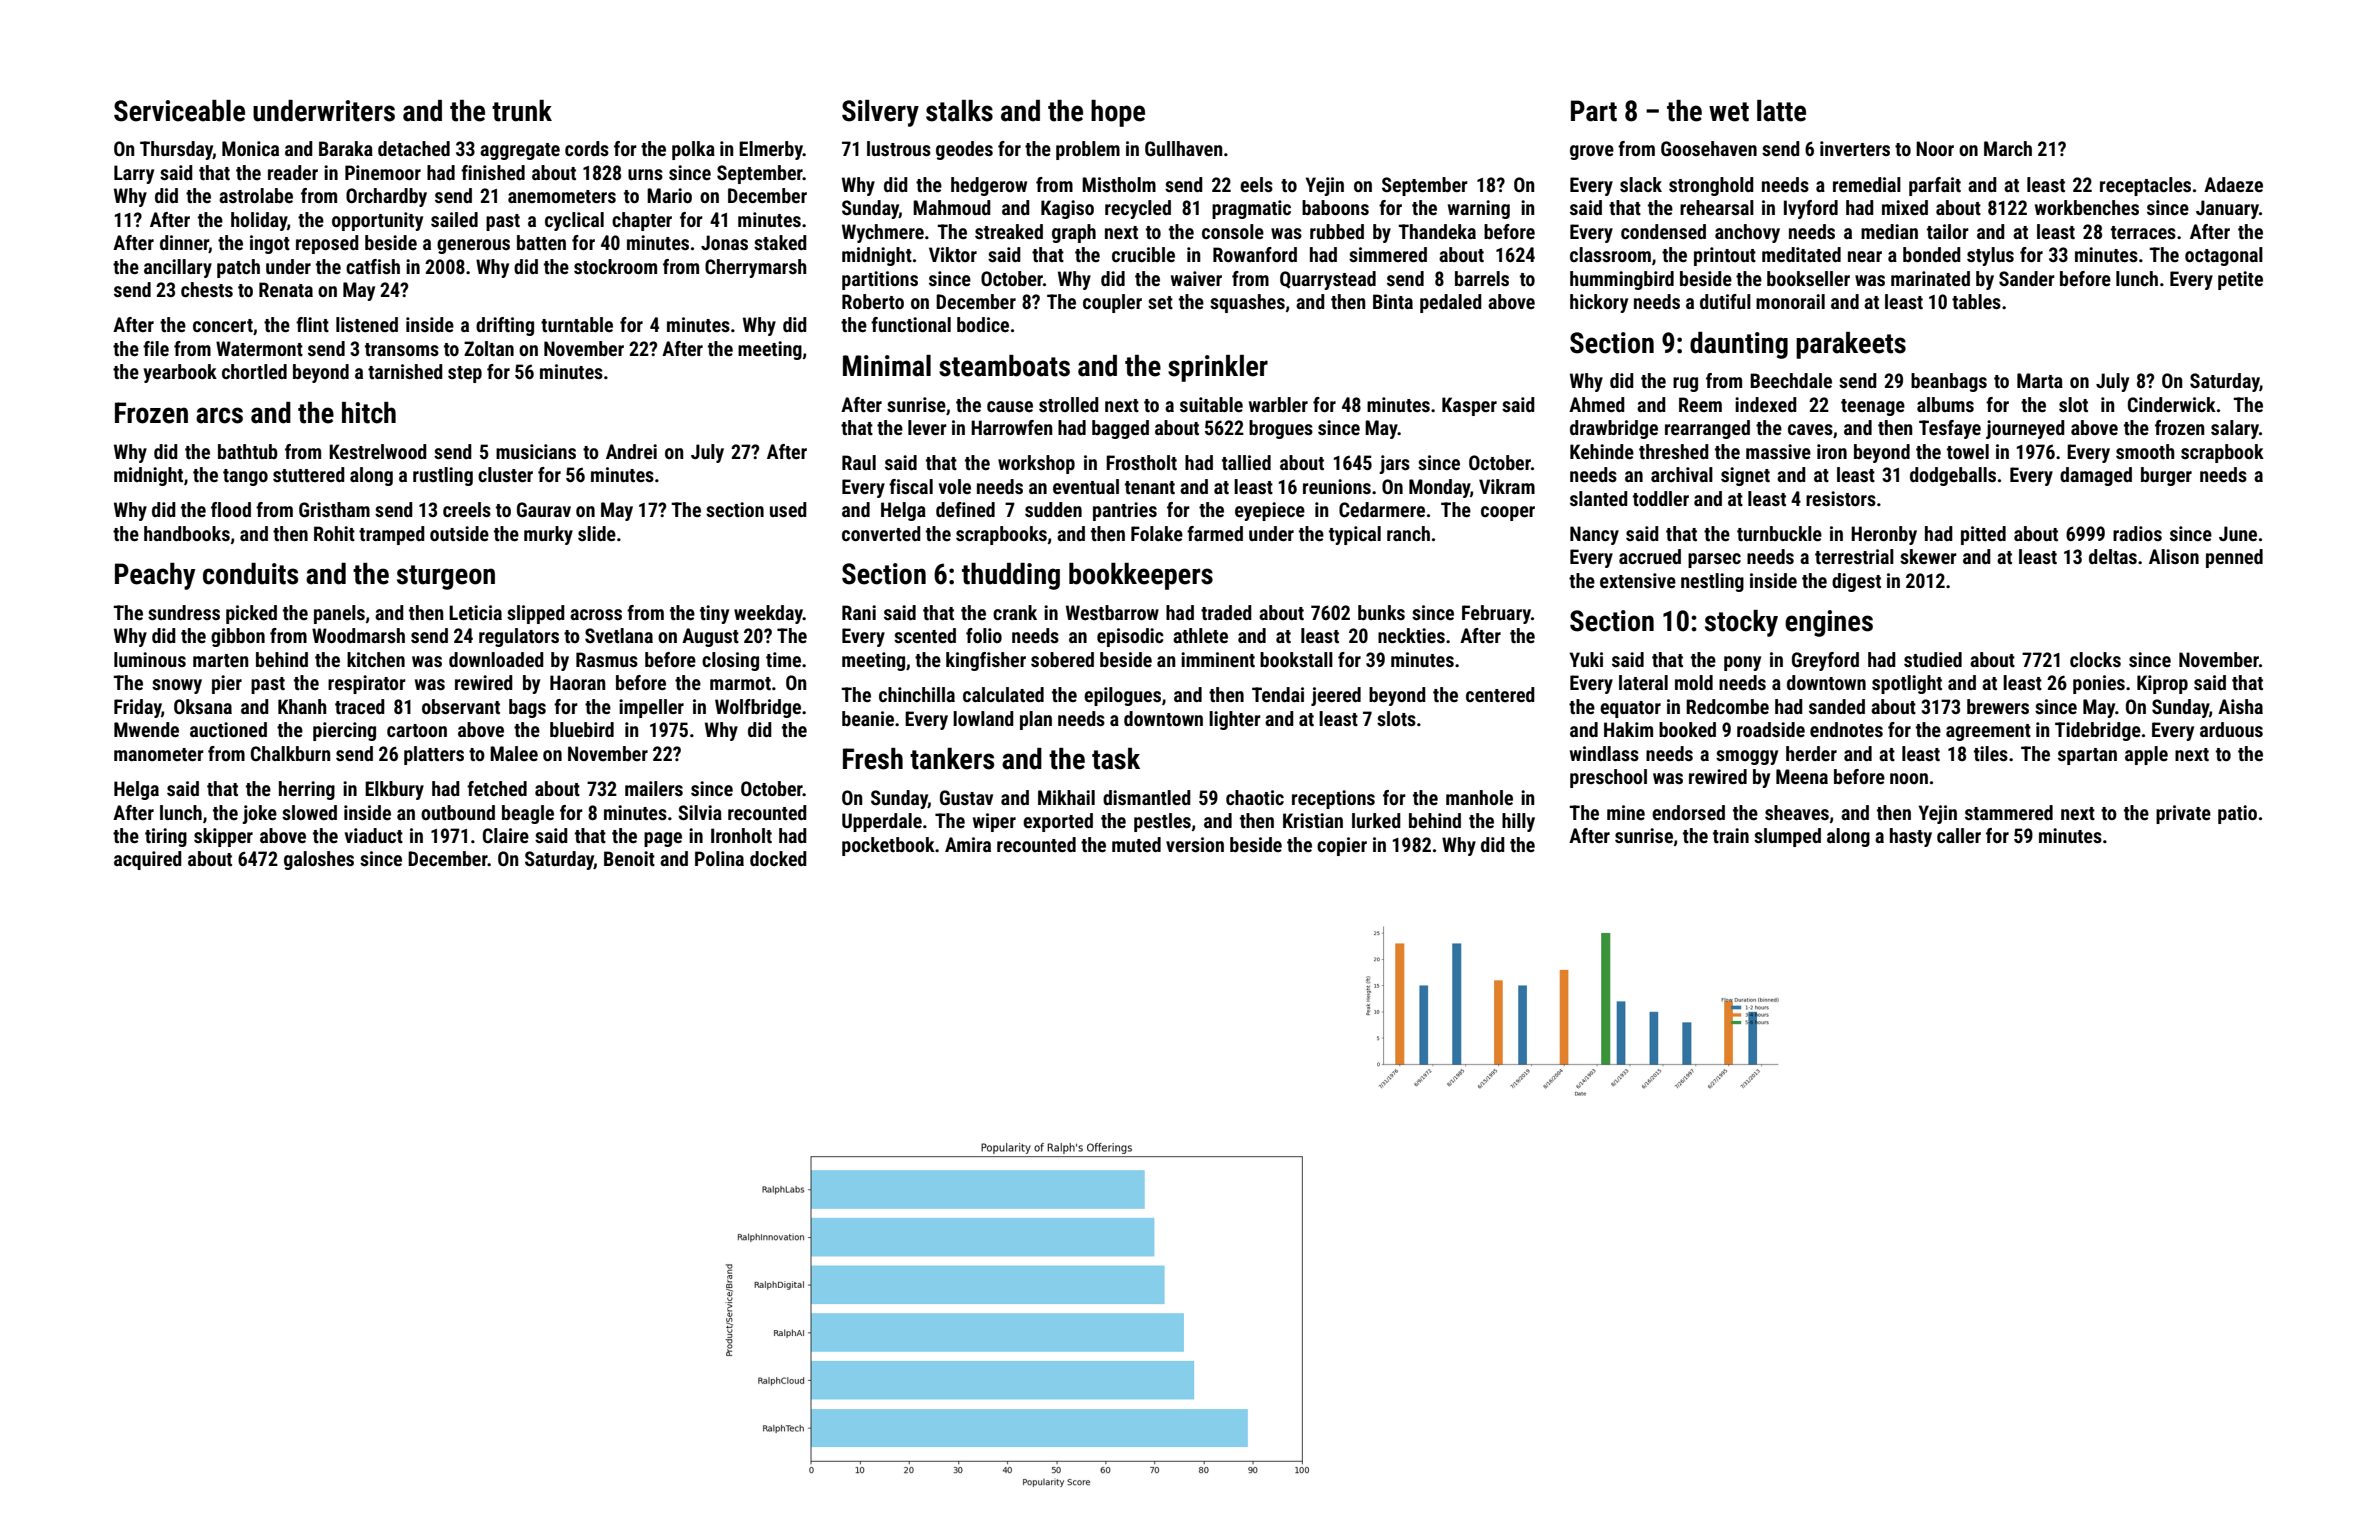  What do you see at coordinates (1855, 148) in the document?
I see `inverters` at bounding box center [1855, 148].
